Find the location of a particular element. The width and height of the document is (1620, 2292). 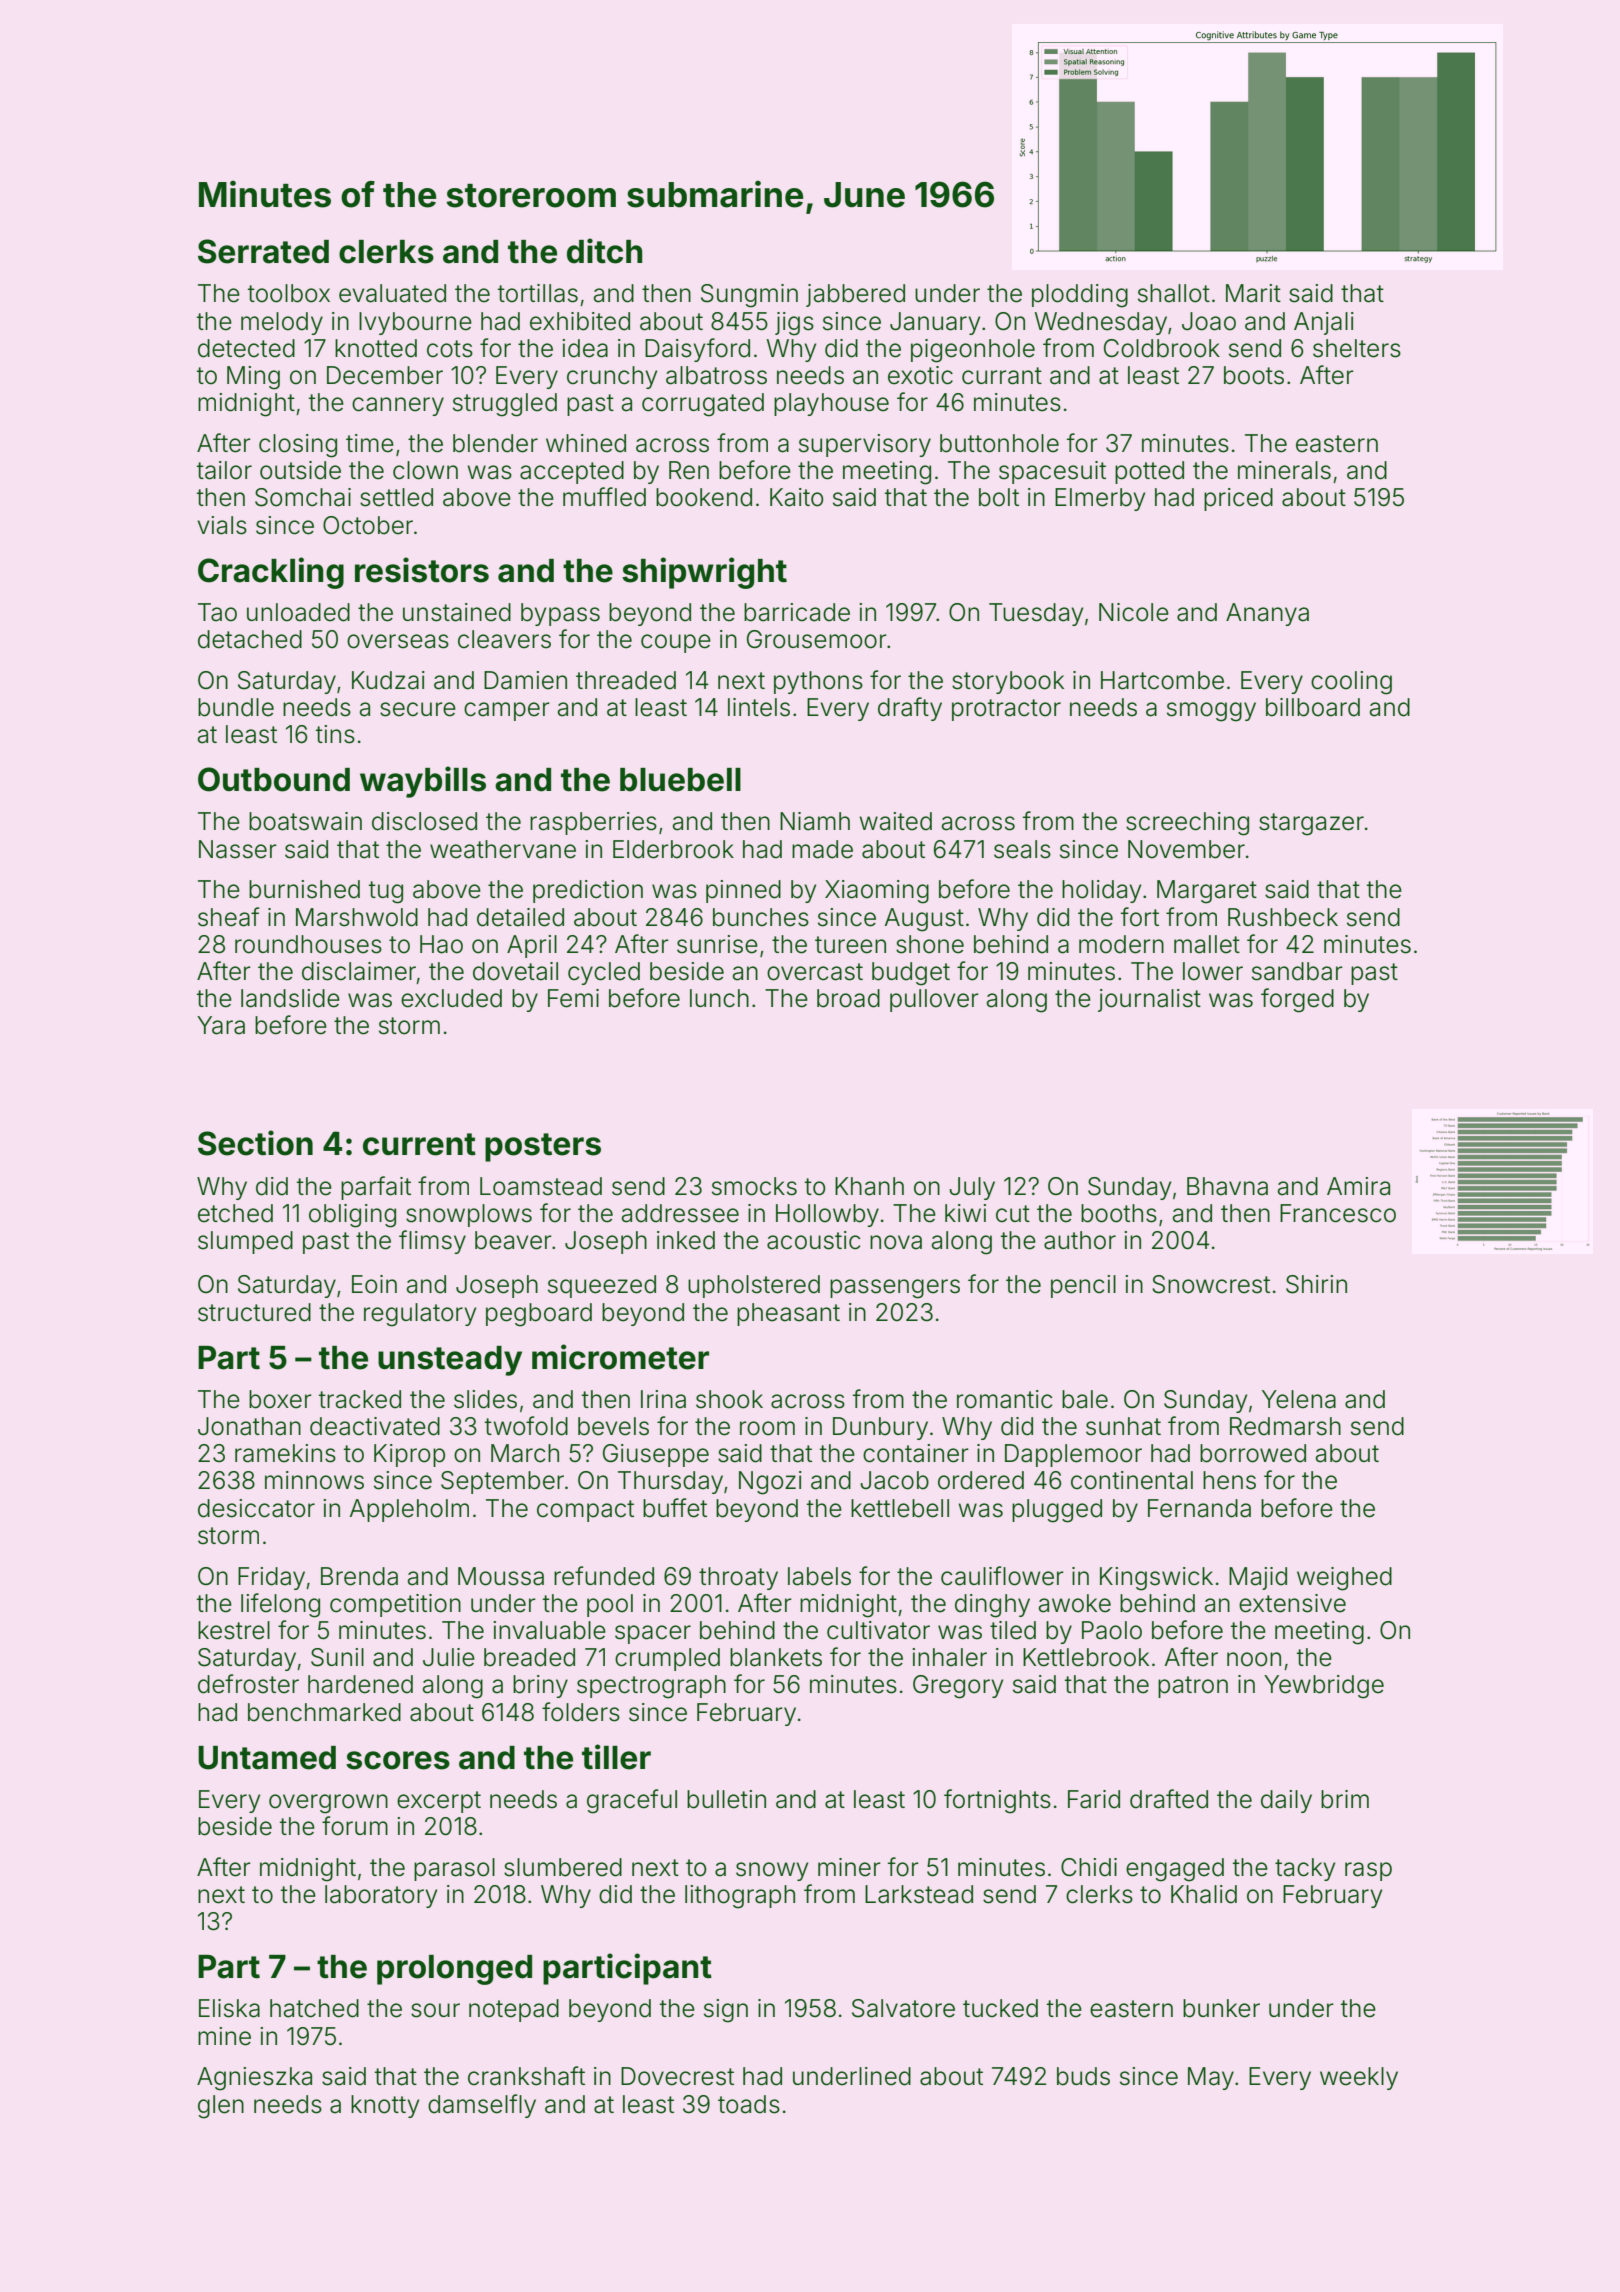

flimsy is located at coordinates (432, 1242).
